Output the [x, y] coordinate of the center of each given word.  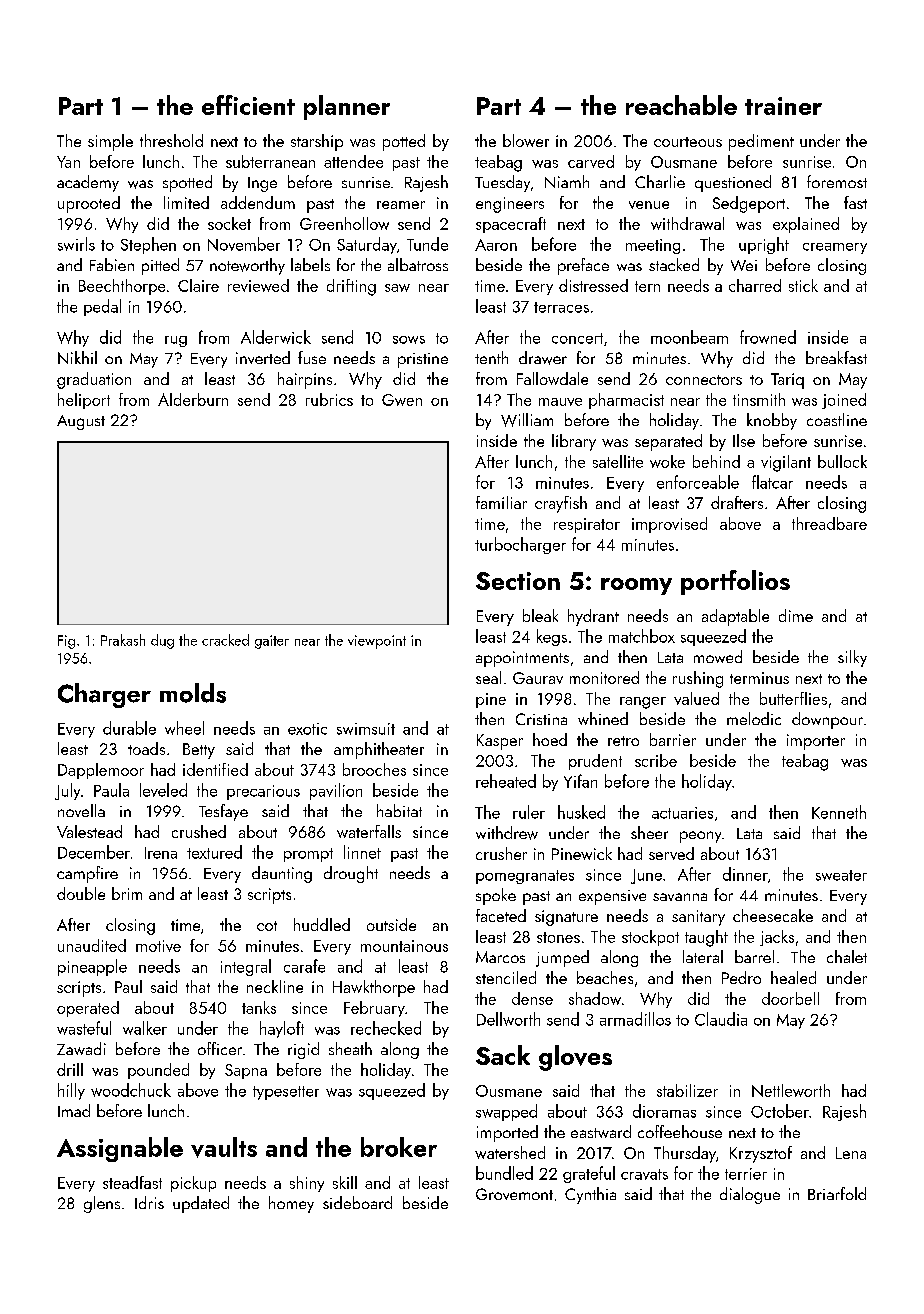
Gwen [402, 400]
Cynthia [590, 1195]
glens [102, 1204]
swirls [76, 244]
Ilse [744, 440]
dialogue [750, 1195]
